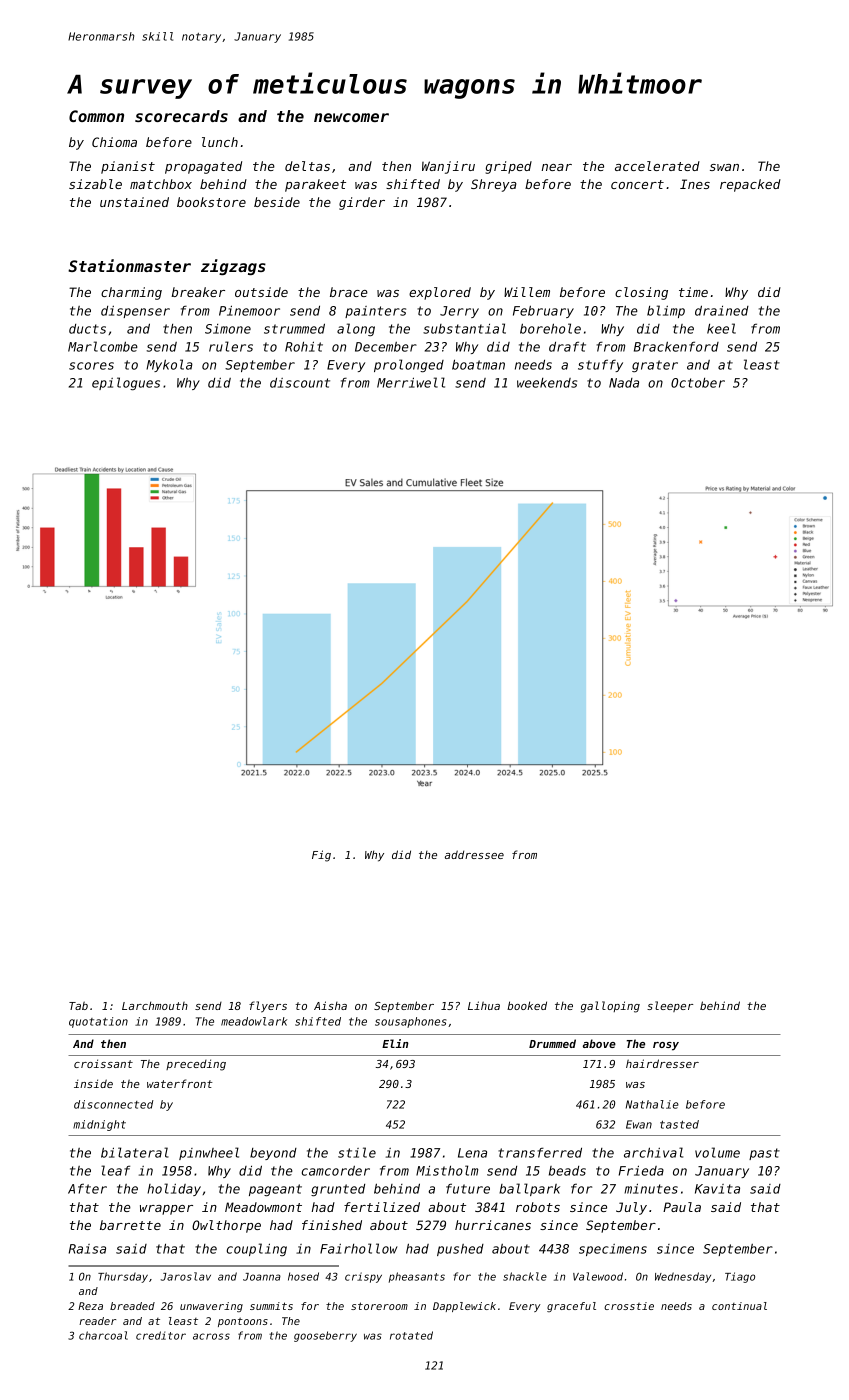  Describe the element at coordinates (724, 167) in the screenshot. I see `swan` at that location.
